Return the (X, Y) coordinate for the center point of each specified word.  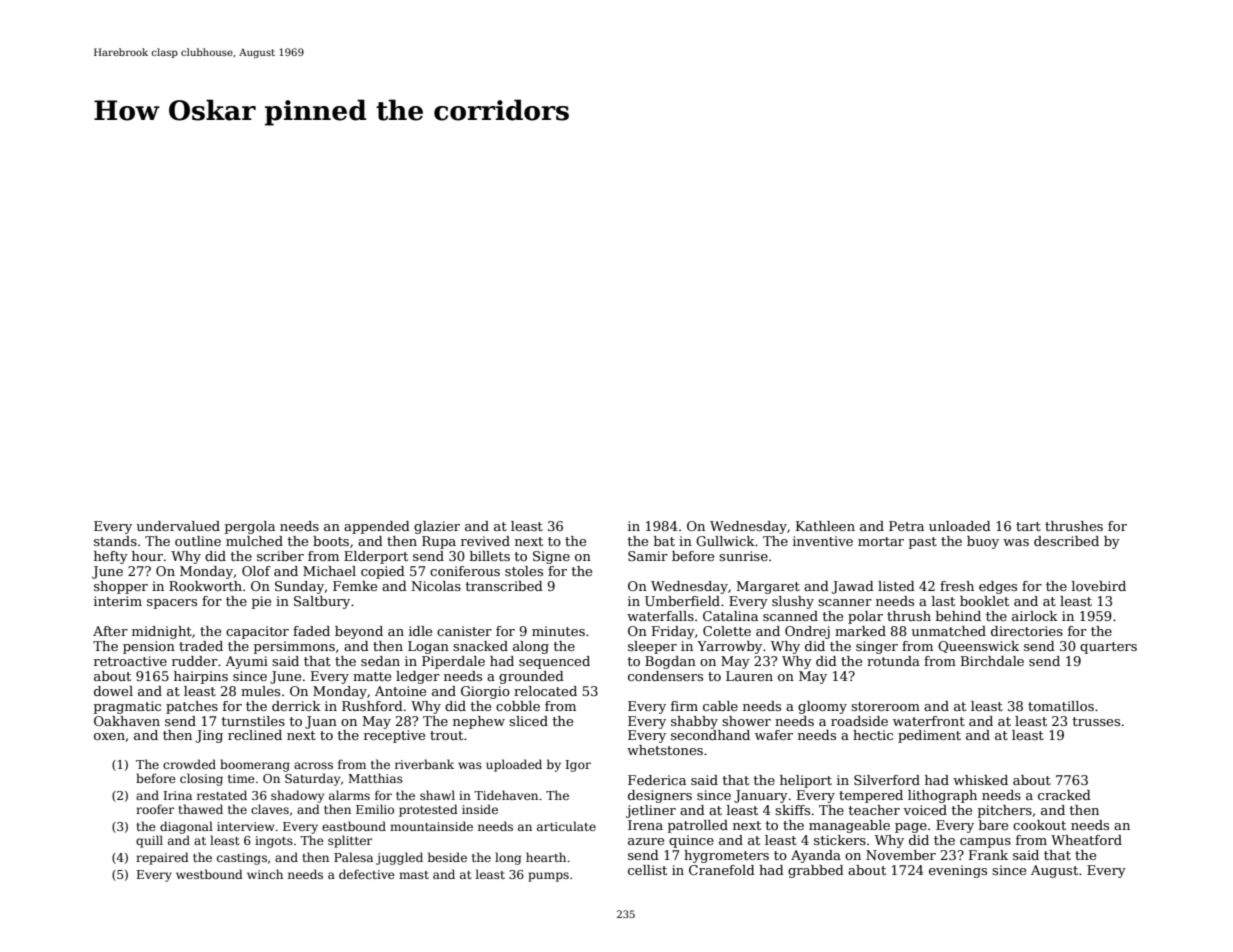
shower (746, 721)
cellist (647, 870)
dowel (113, 691)
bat (664, 541)
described (1066, 541)
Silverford (887, 780)
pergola (250, 527)
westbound (209, 874)
